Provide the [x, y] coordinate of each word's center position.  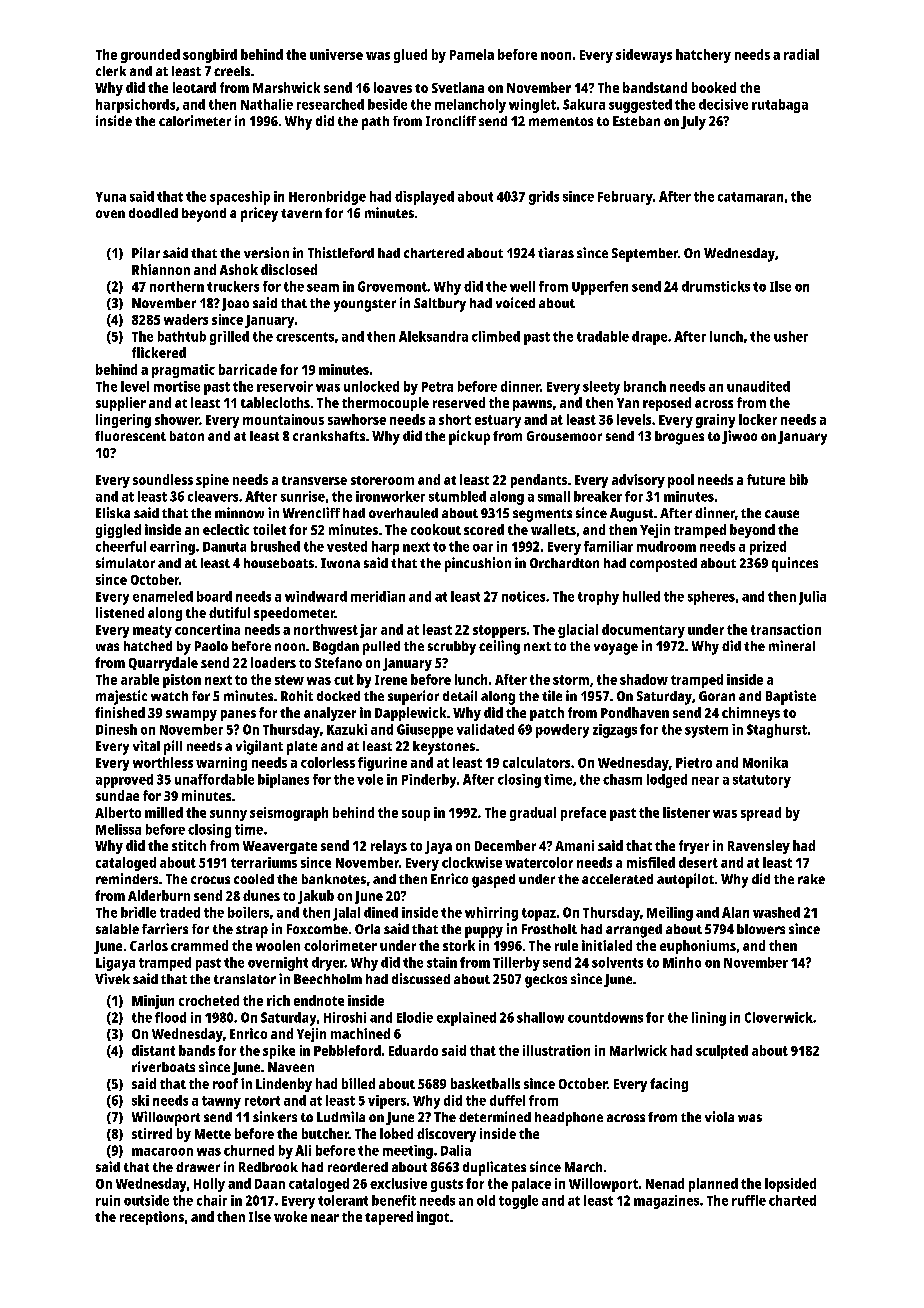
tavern [301, 213]
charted [792, 1200]
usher [791, 336]
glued [410, 56]
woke [290, 1216]
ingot [433, 1218]
